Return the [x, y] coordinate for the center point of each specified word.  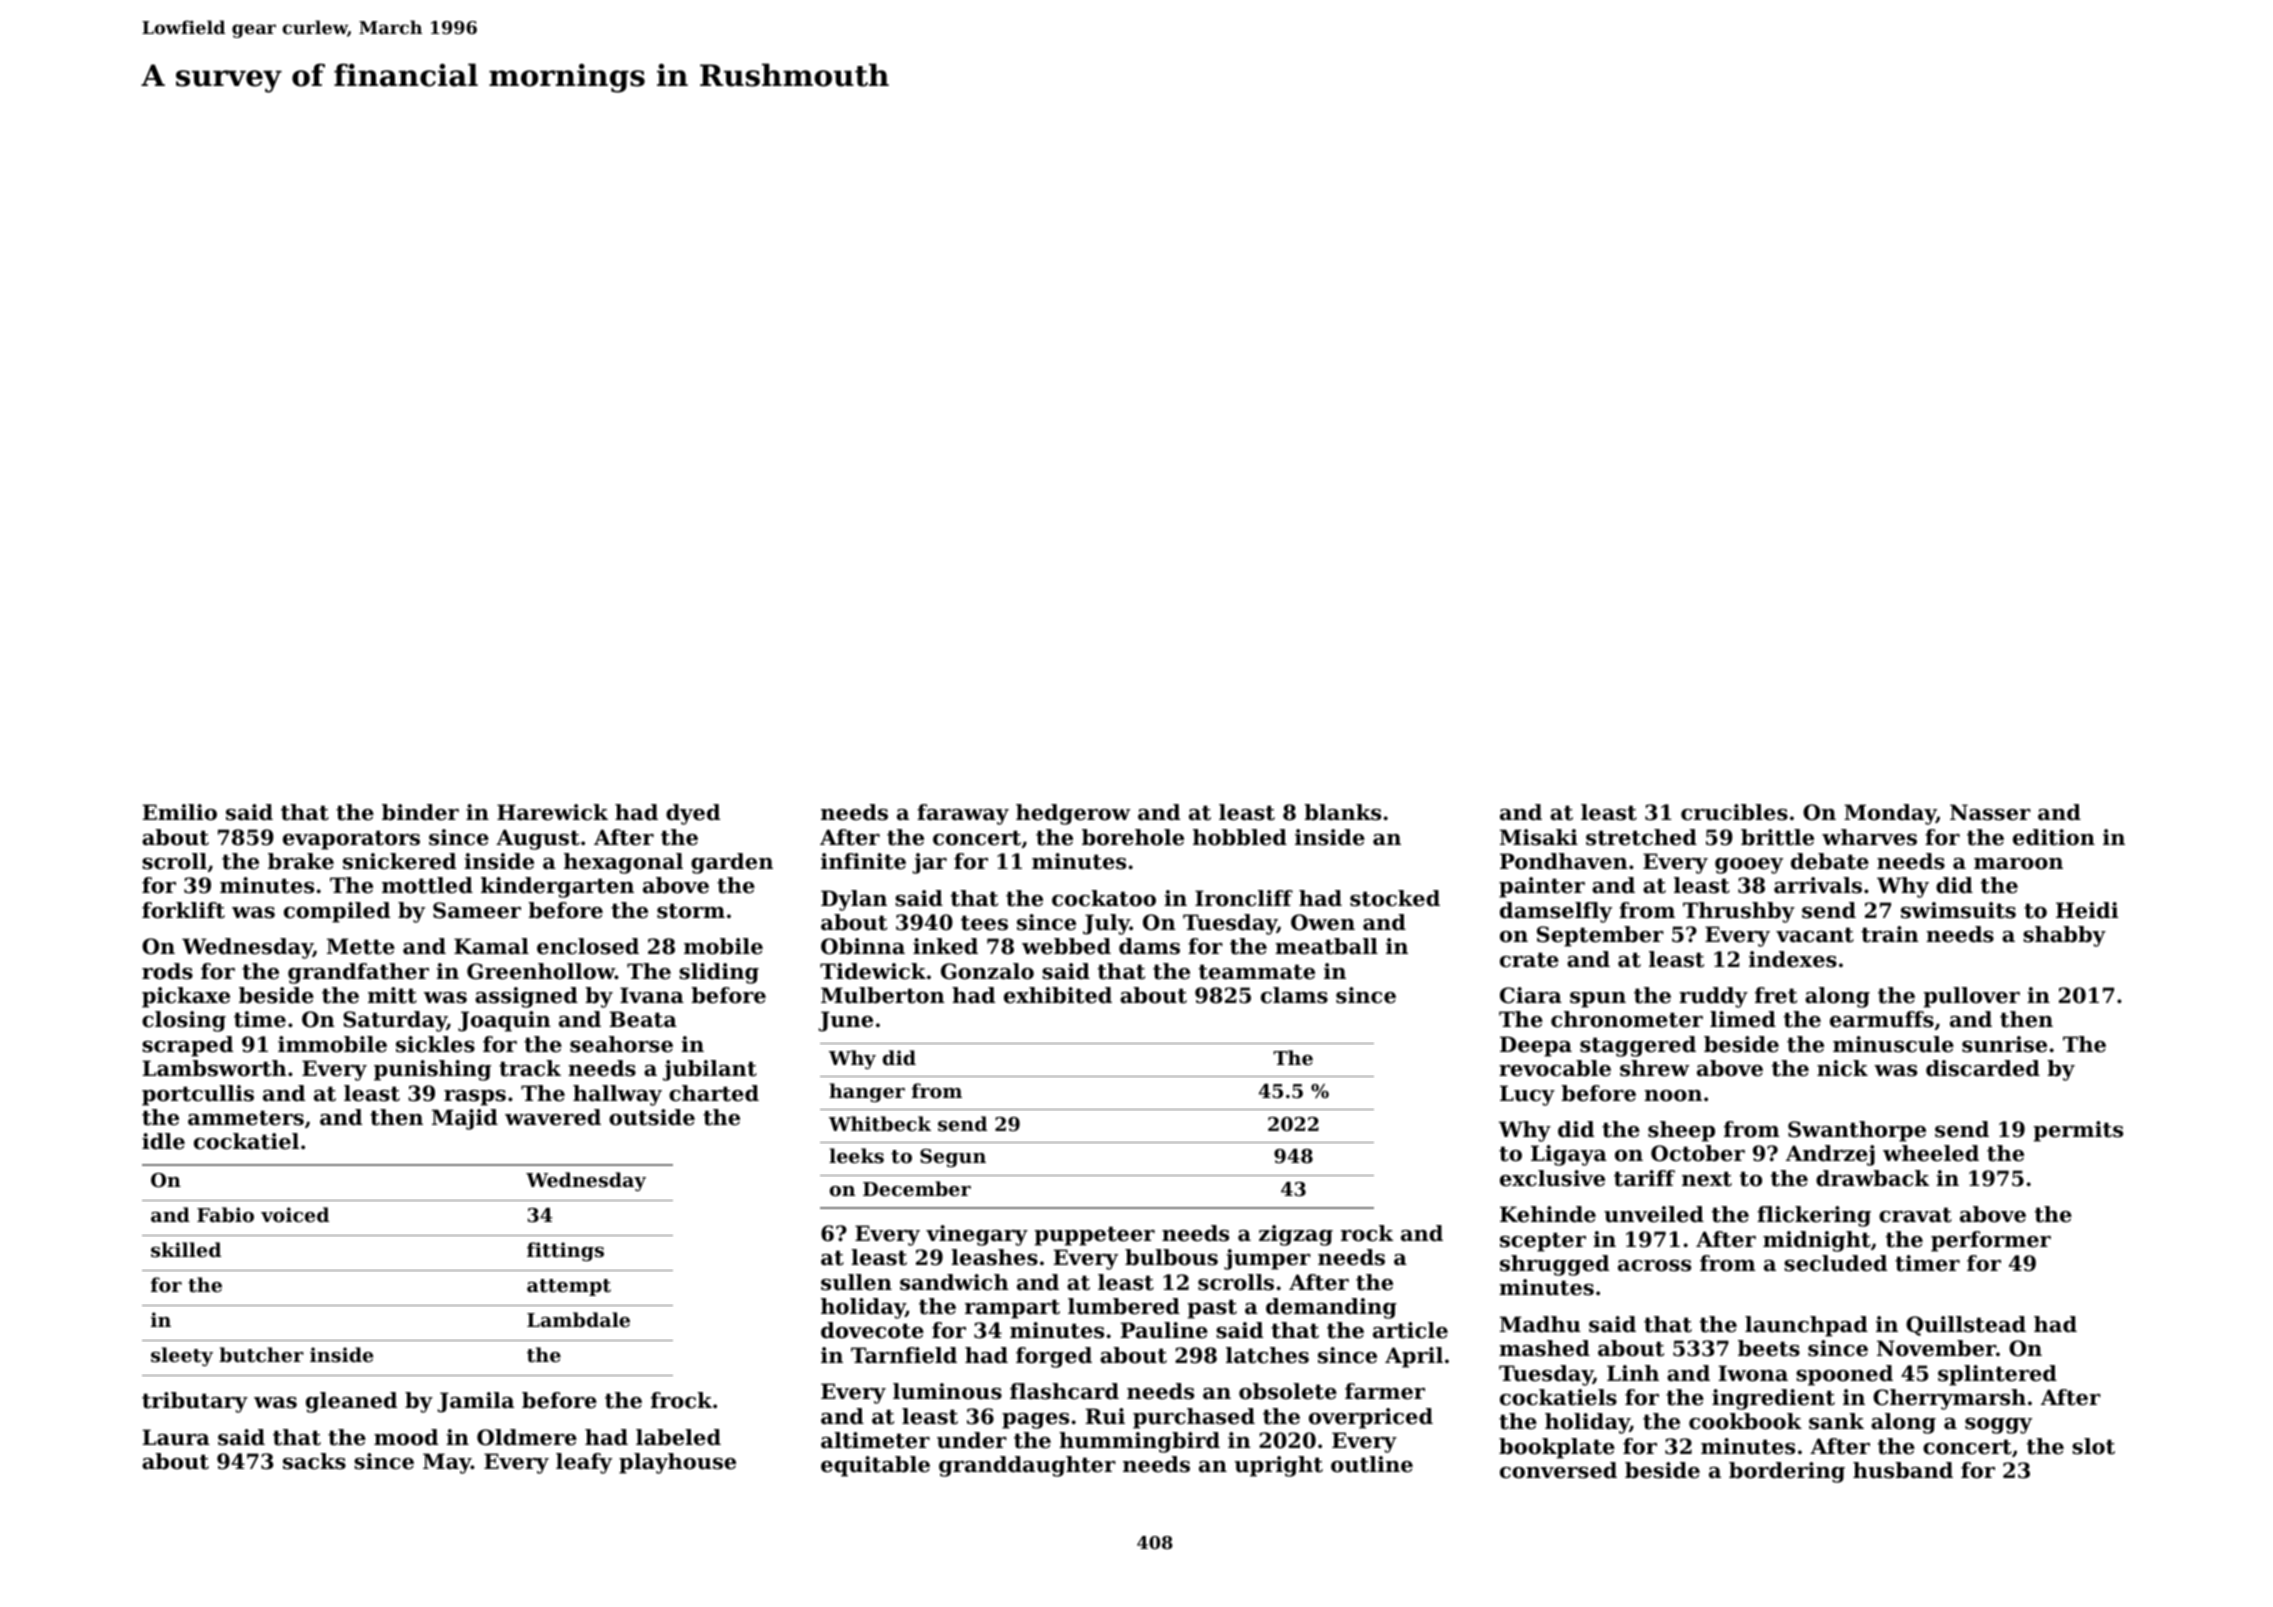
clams [1294, 995]
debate [1830, 861]
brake [301, 861]
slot [2093, 1446]
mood [406, 1437]
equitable [875, 1466]
